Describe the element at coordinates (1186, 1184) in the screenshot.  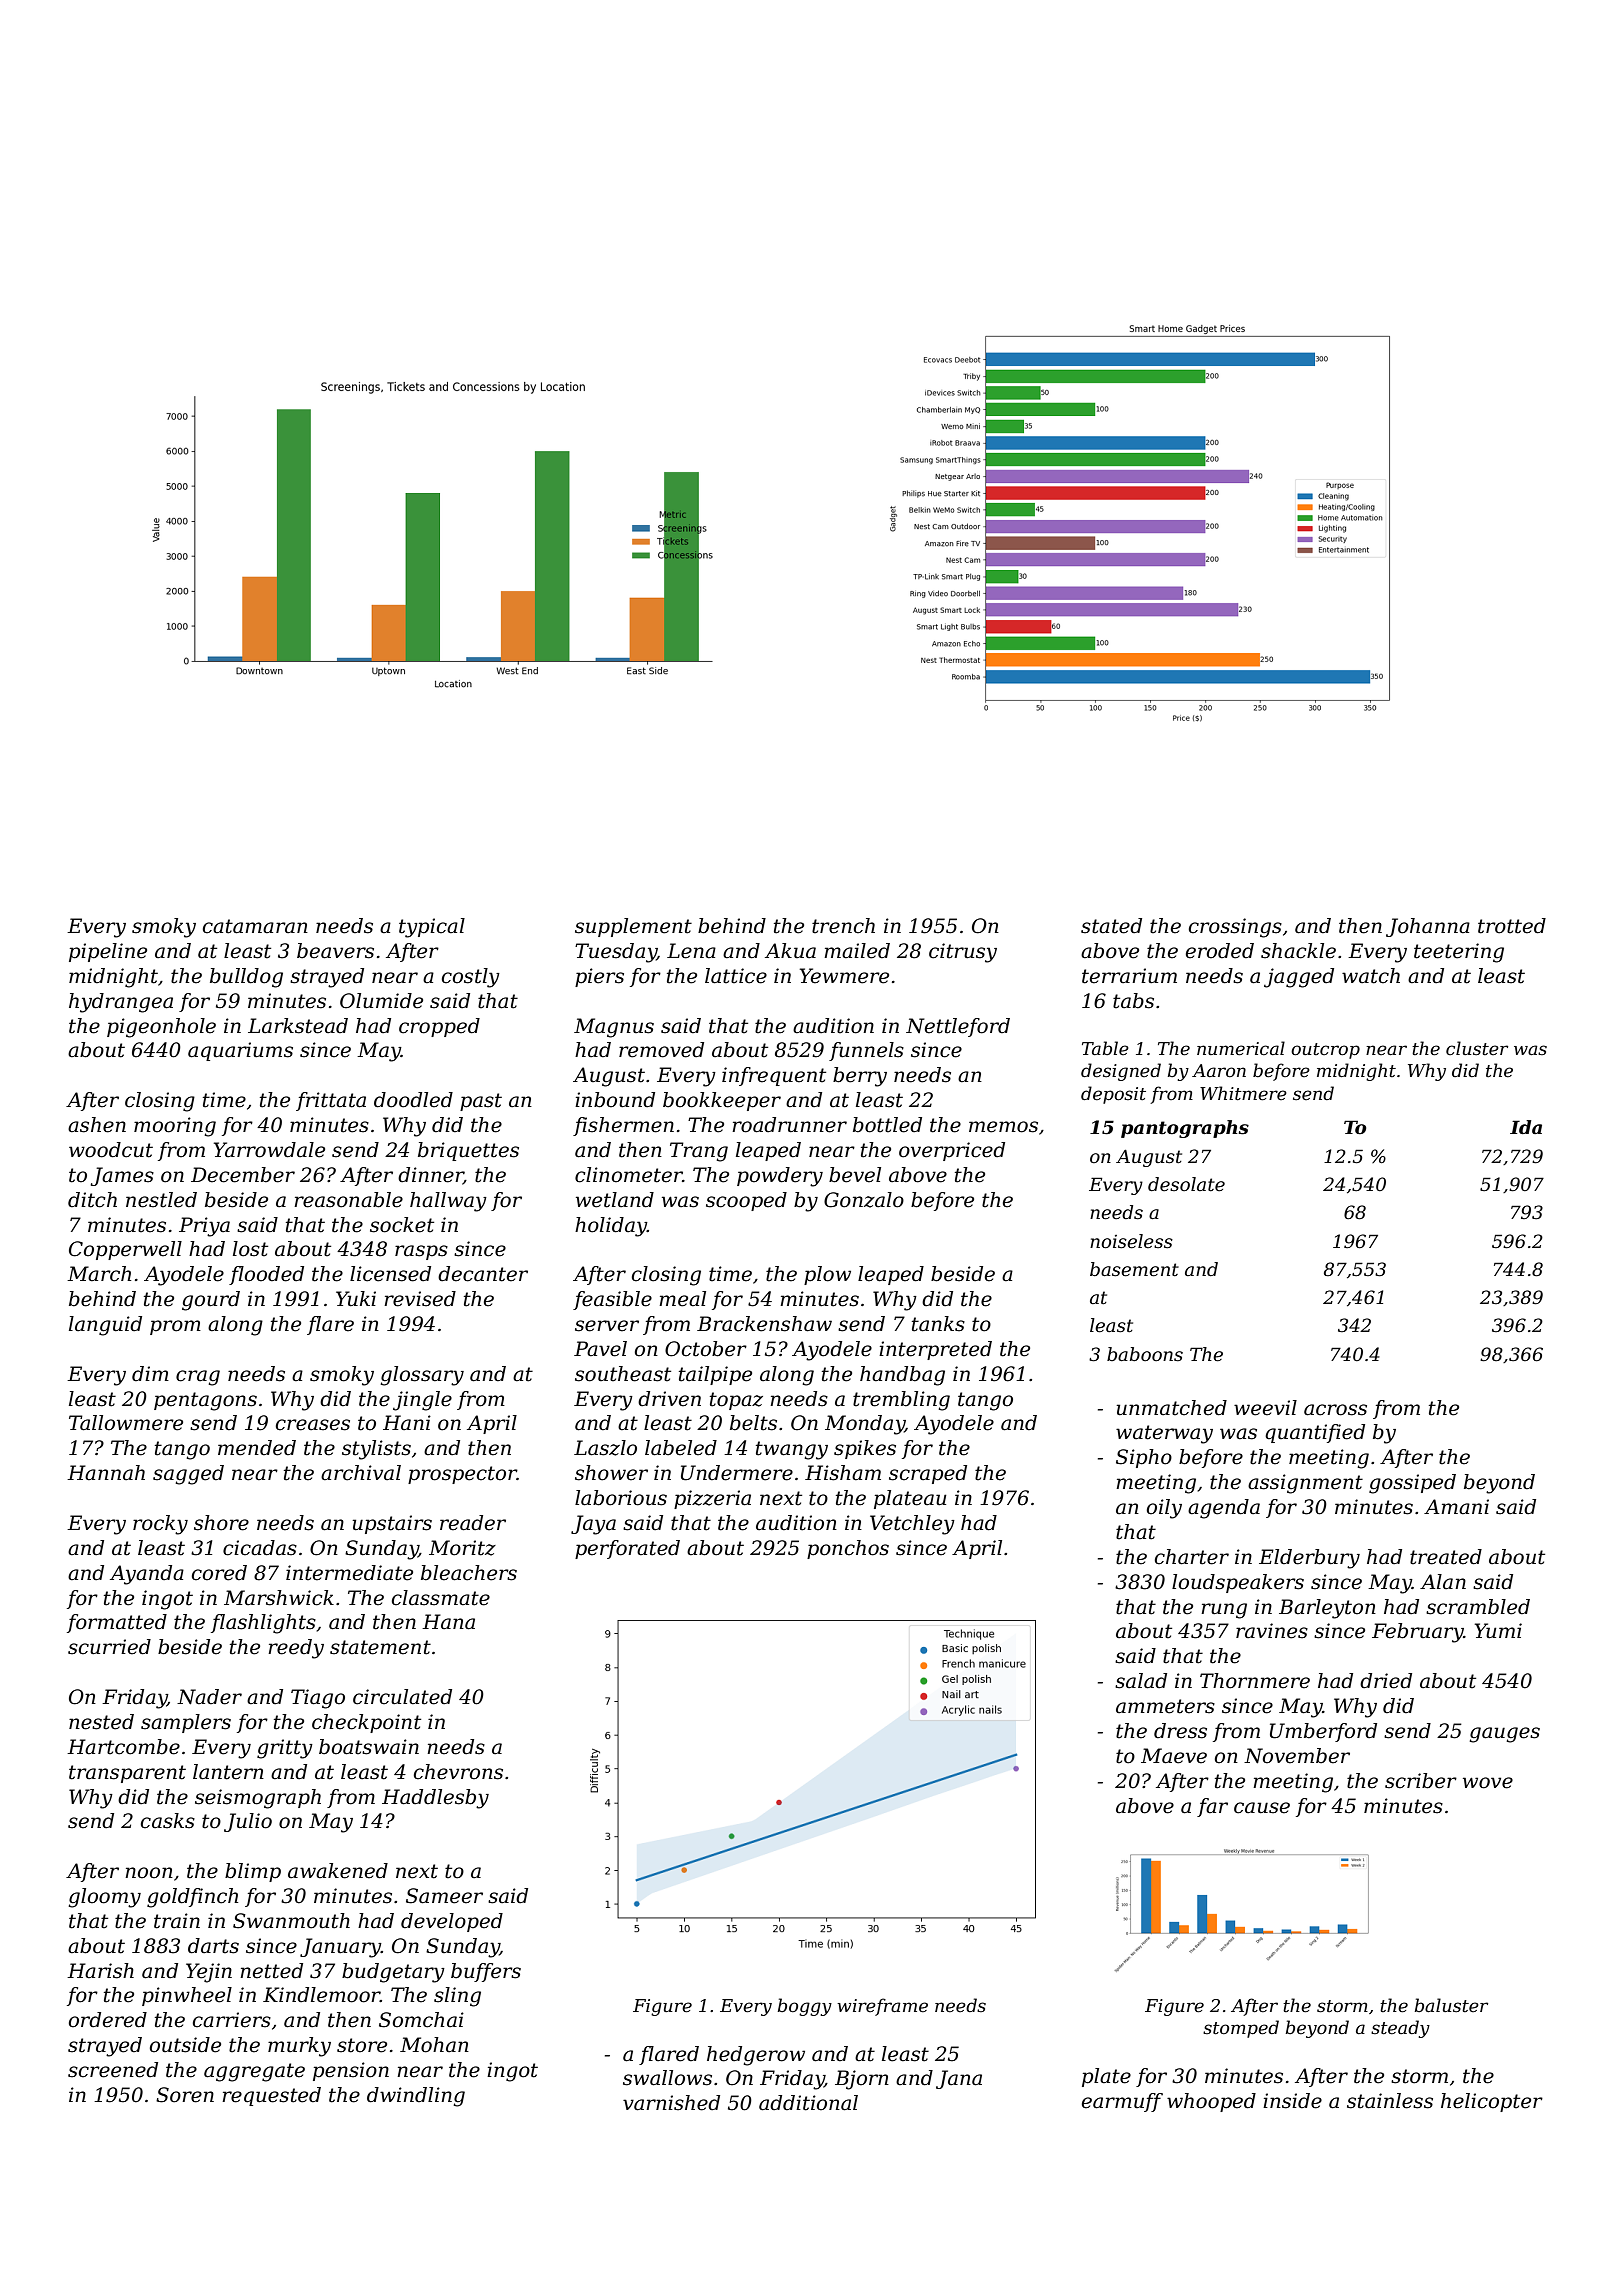
I see `desolate` at that location.
